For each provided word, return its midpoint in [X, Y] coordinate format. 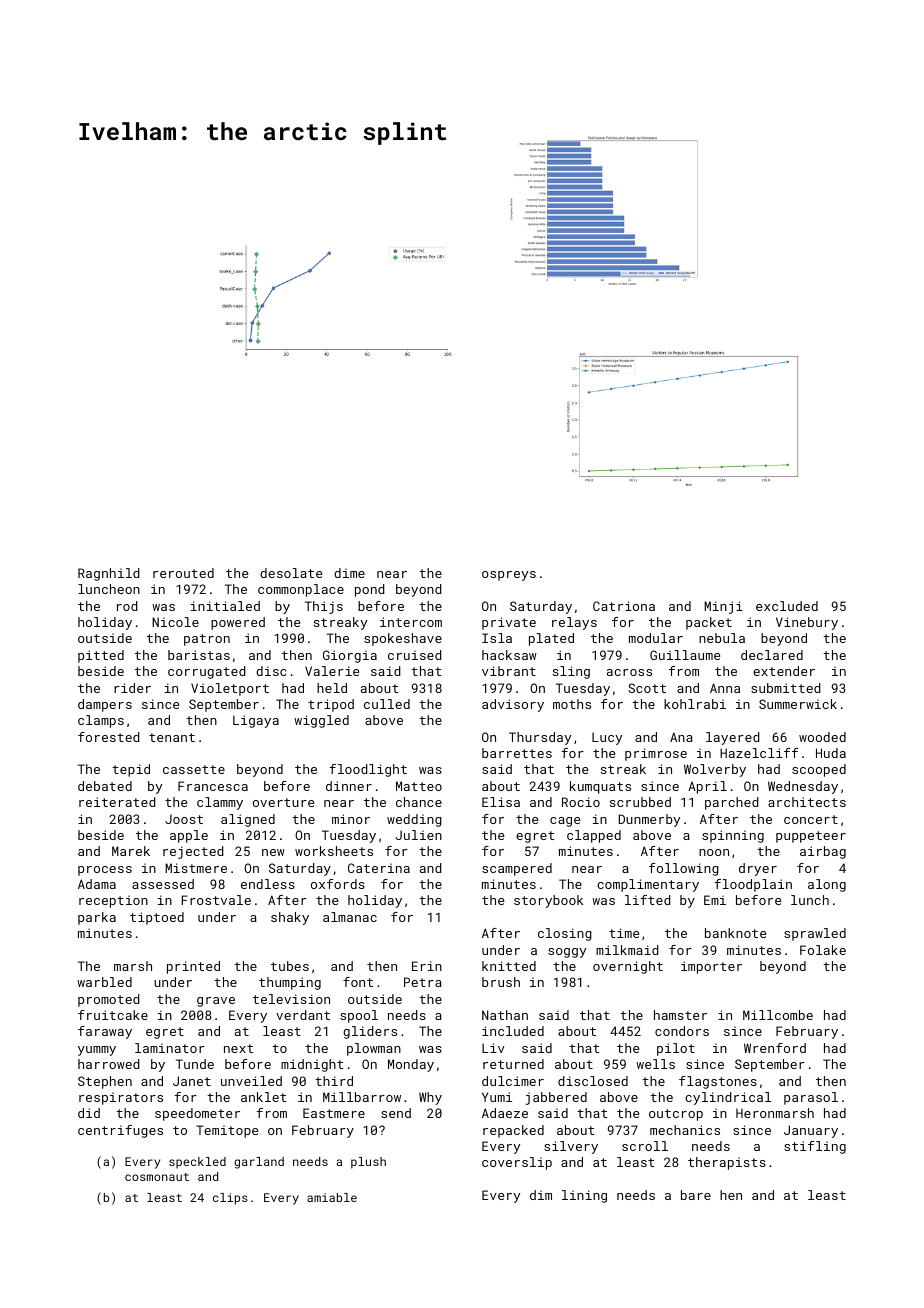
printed [193, 967]
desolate [291, 573]
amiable [332, 1197]
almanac [350, 917]
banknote [735, 933]
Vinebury [807, 623]
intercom [411, 622]
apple [189, 836]
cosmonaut [157, 1177]
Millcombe [778, 1015]
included [513, 1031]
